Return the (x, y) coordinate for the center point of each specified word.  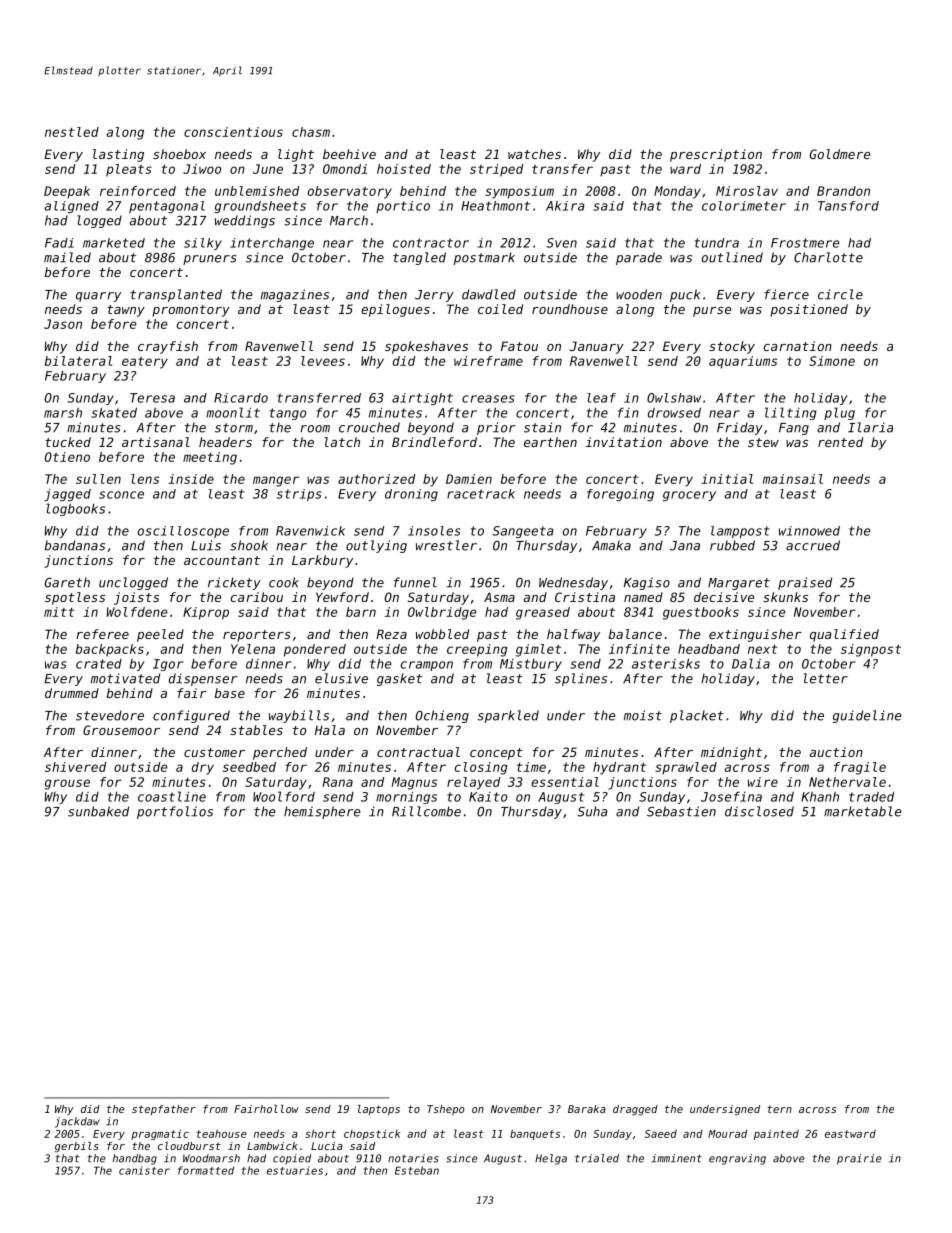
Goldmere (840, 154)
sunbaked (98, 811)
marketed (114, 243)
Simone (832, 361)
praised (805, 583)
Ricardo (241, 398)
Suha (593, 811)
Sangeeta (523, 532)
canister (144, 1170)
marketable (863, 811)
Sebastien (681, 811)
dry (203, 768)
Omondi (345, 169)
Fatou (519, 346)
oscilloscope (183, 532)
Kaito (488, 797)
